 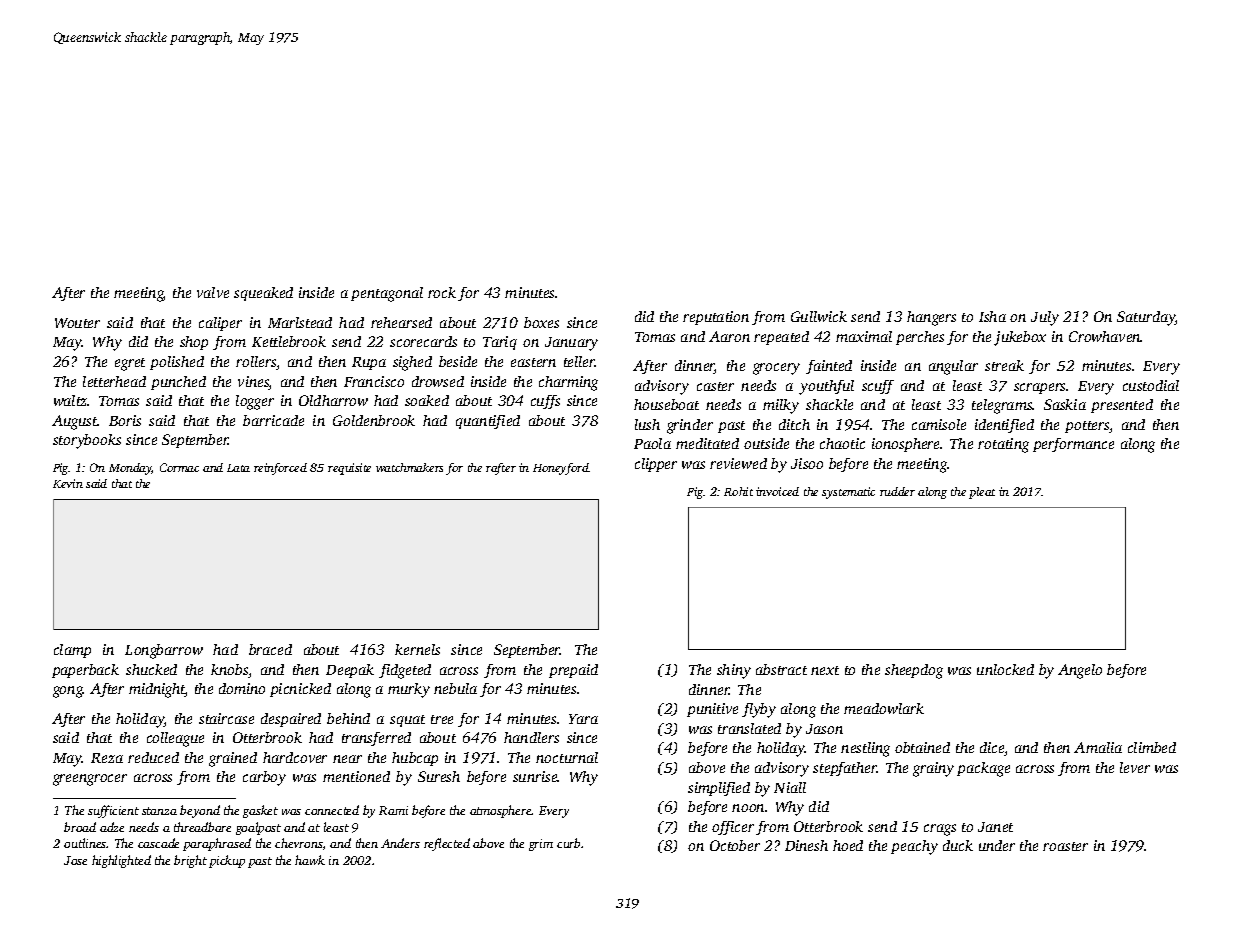 What do you see at coordinates (263, 294) in the image?
I see `squeaked` at bounding box center [263, 294].
